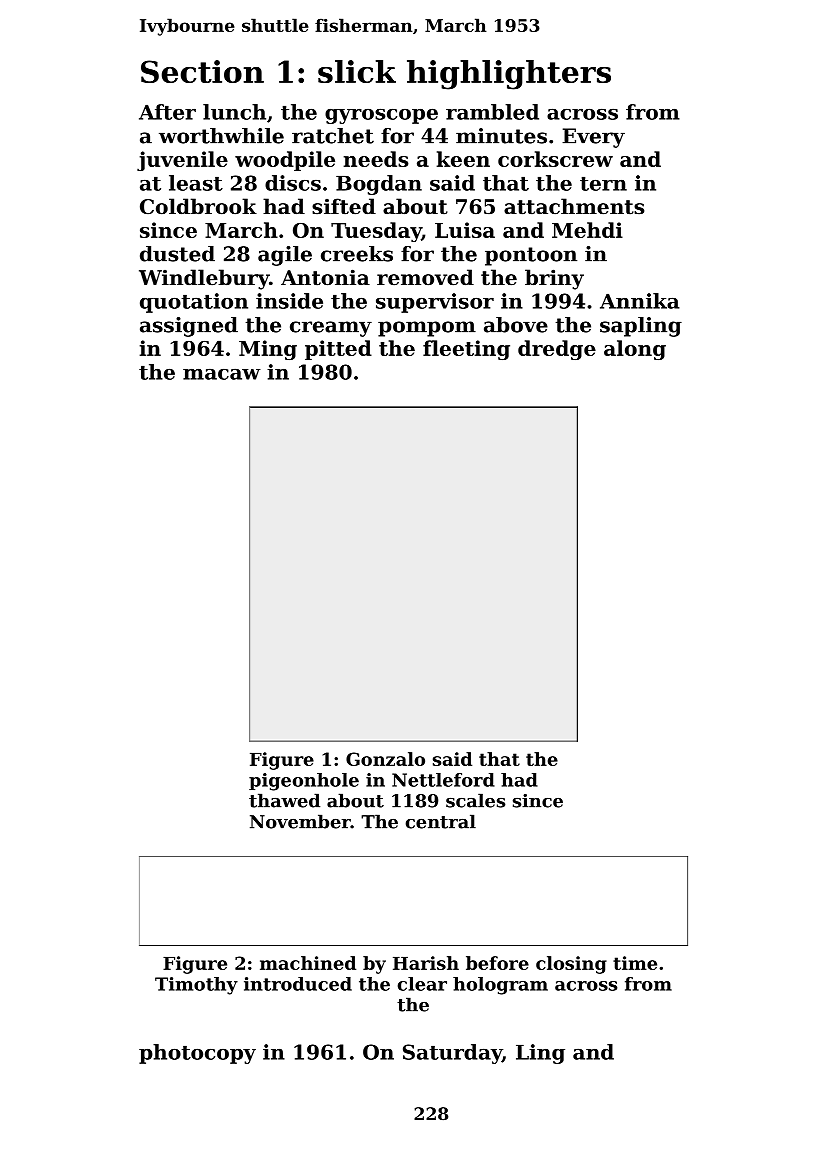 The height and width of the screenshot is (1173, 827). I want to click on macaw, so click(222, 374).
